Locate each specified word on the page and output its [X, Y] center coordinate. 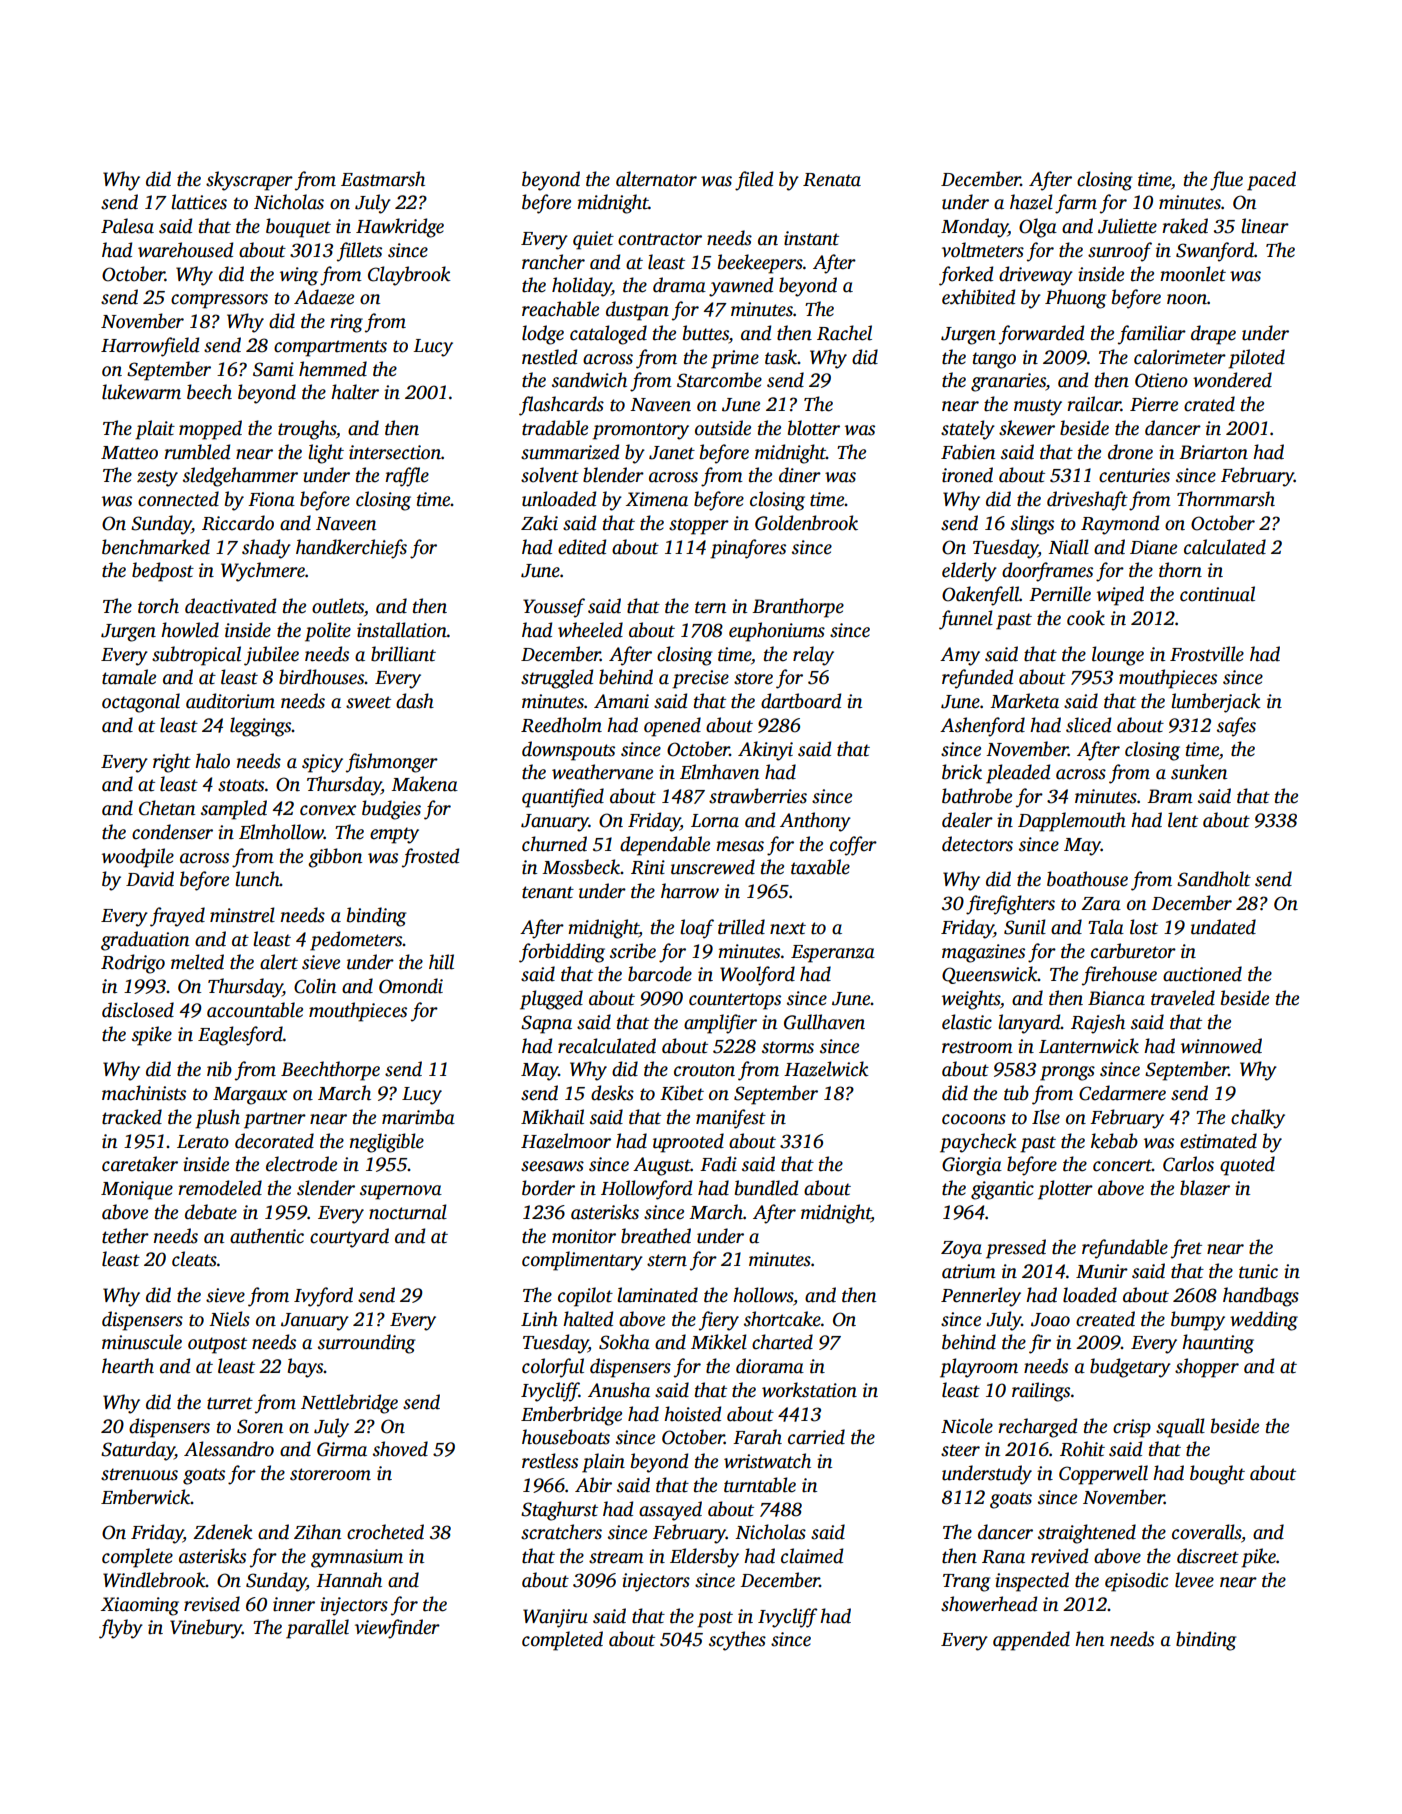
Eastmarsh [383, 179]
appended [1031, 1641]
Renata [832, 180]
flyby [121, 1629]
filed [754, 181]
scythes [737, 1641]
